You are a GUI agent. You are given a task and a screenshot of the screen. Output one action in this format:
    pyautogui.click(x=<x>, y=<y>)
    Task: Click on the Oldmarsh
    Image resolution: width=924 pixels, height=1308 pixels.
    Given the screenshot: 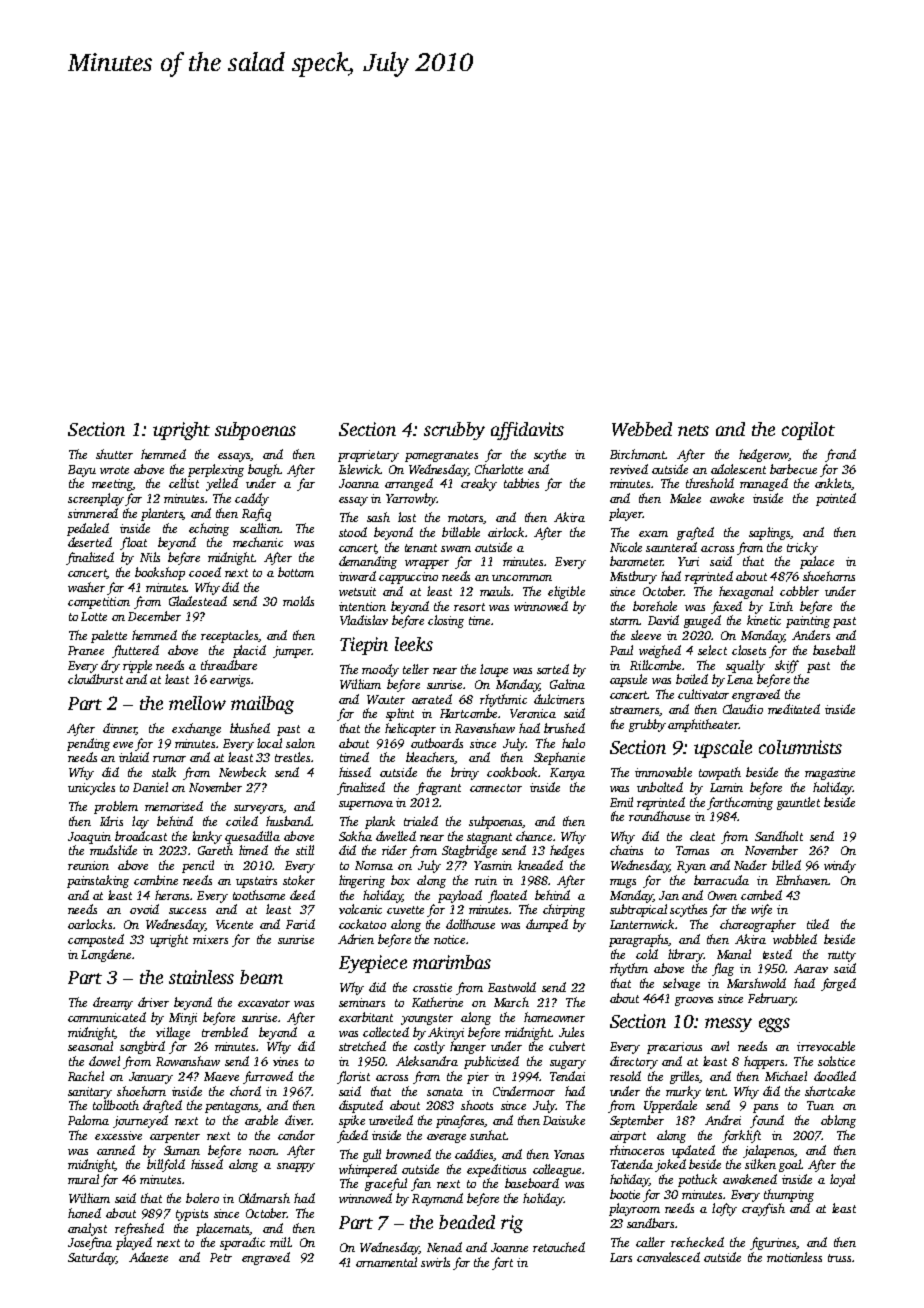 What is the action you would take?
    pyautogui.click(x=264, y=1198)
